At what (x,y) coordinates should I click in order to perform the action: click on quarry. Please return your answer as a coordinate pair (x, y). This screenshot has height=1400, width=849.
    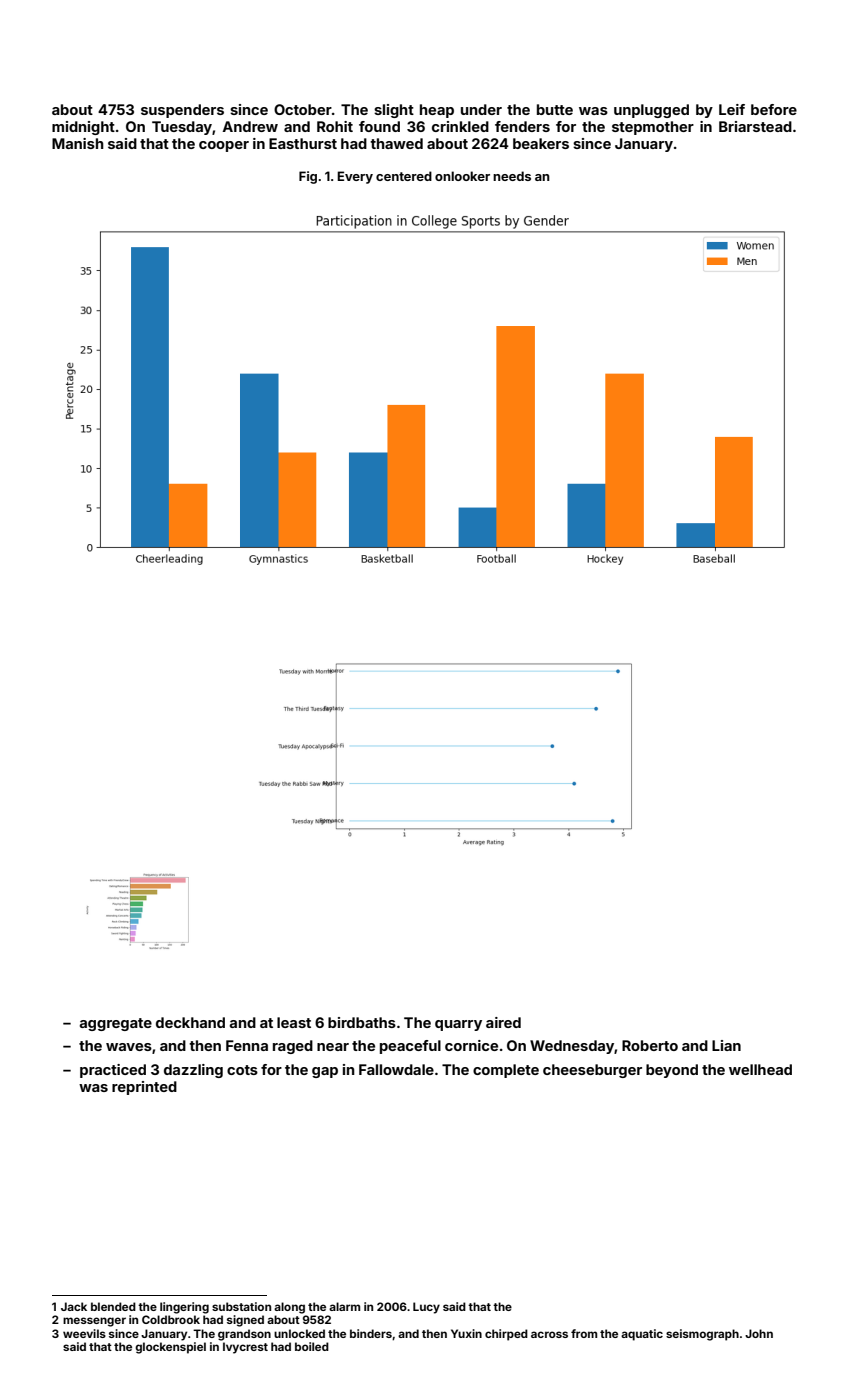
    Looking at the image, I should click on (458, 1025).
